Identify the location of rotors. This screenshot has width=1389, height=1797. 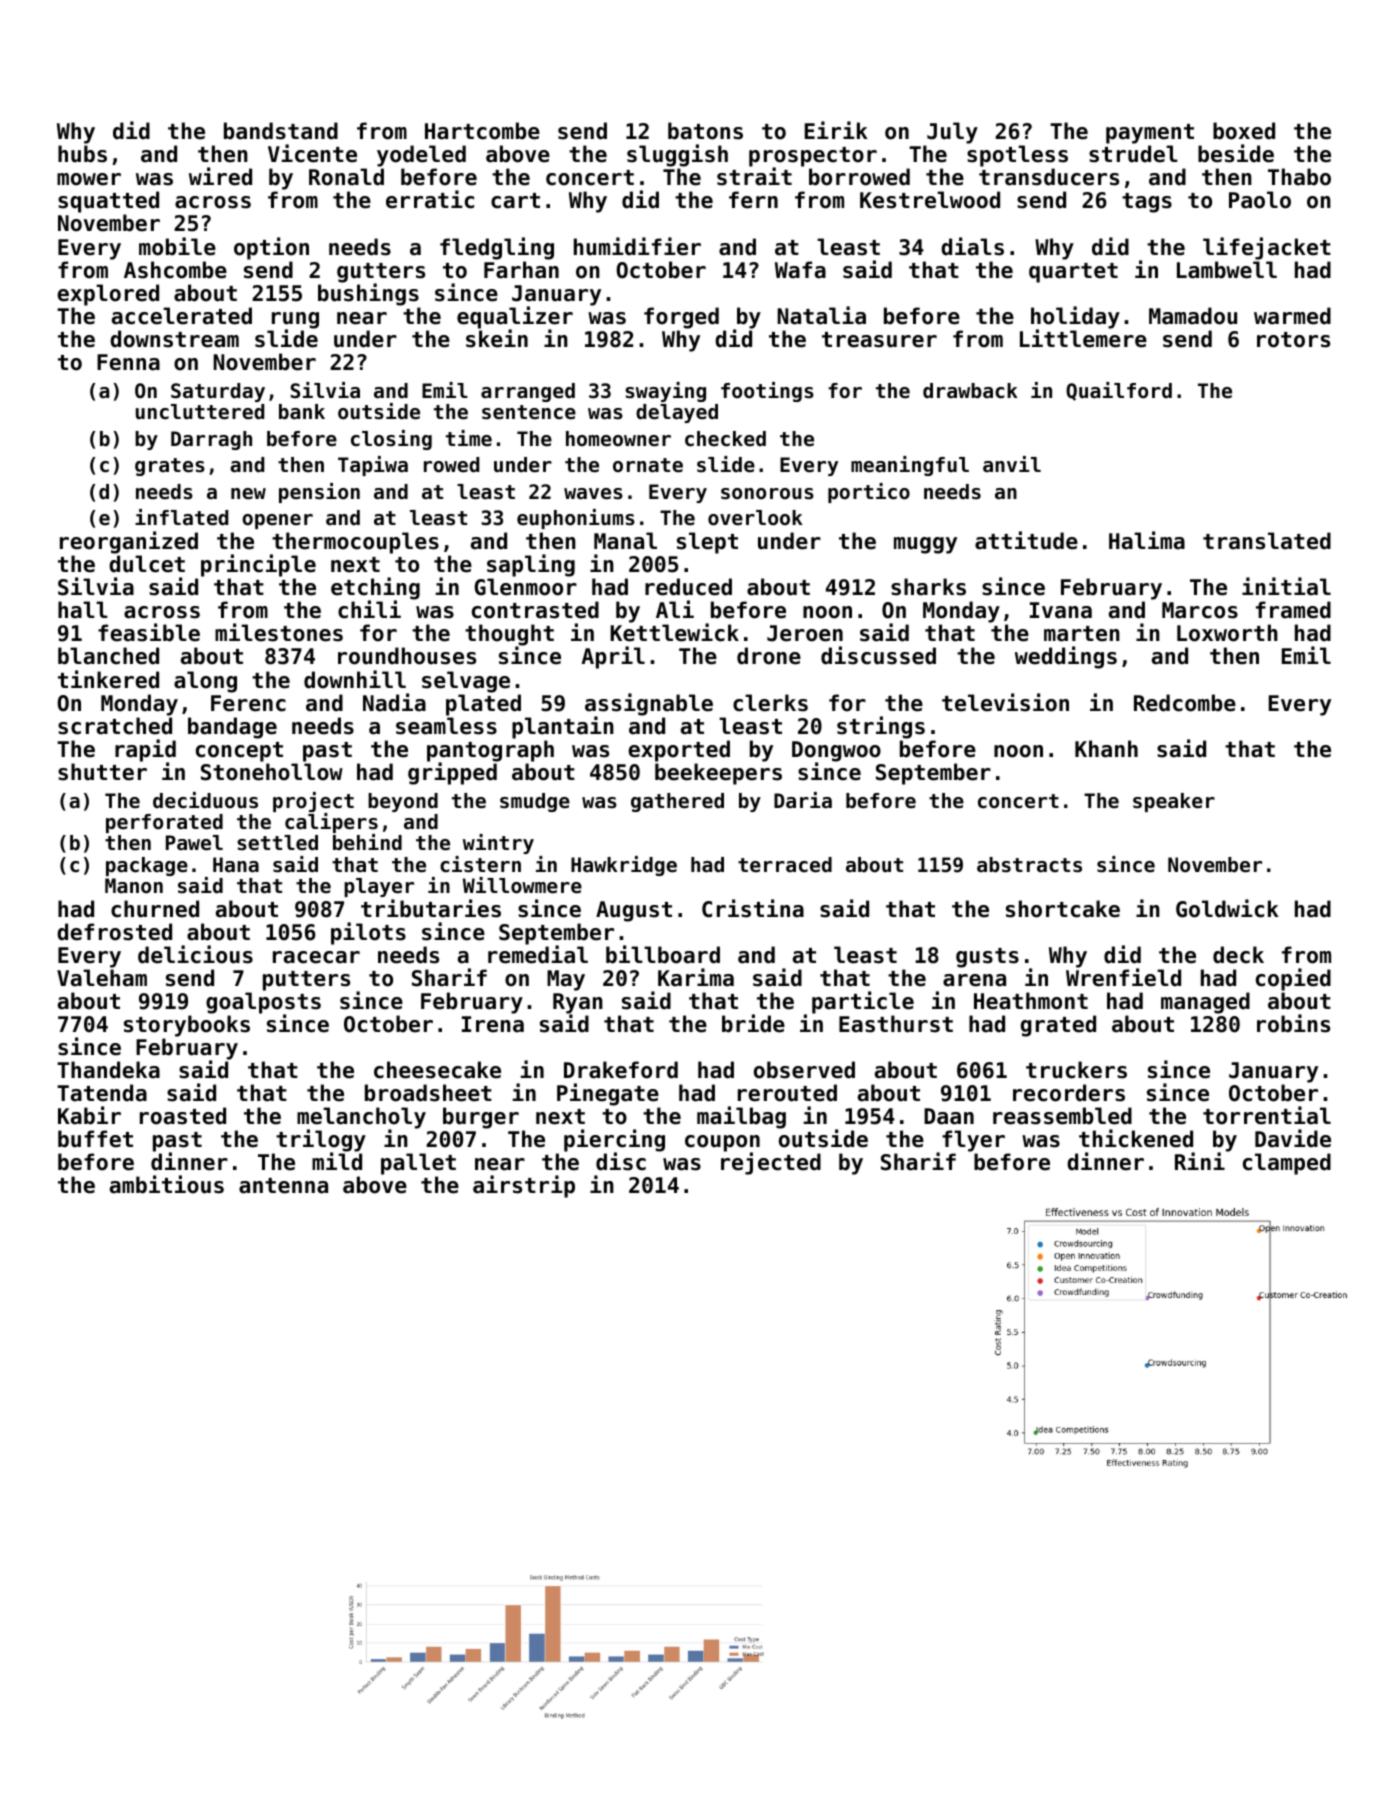
(1293, 340).
